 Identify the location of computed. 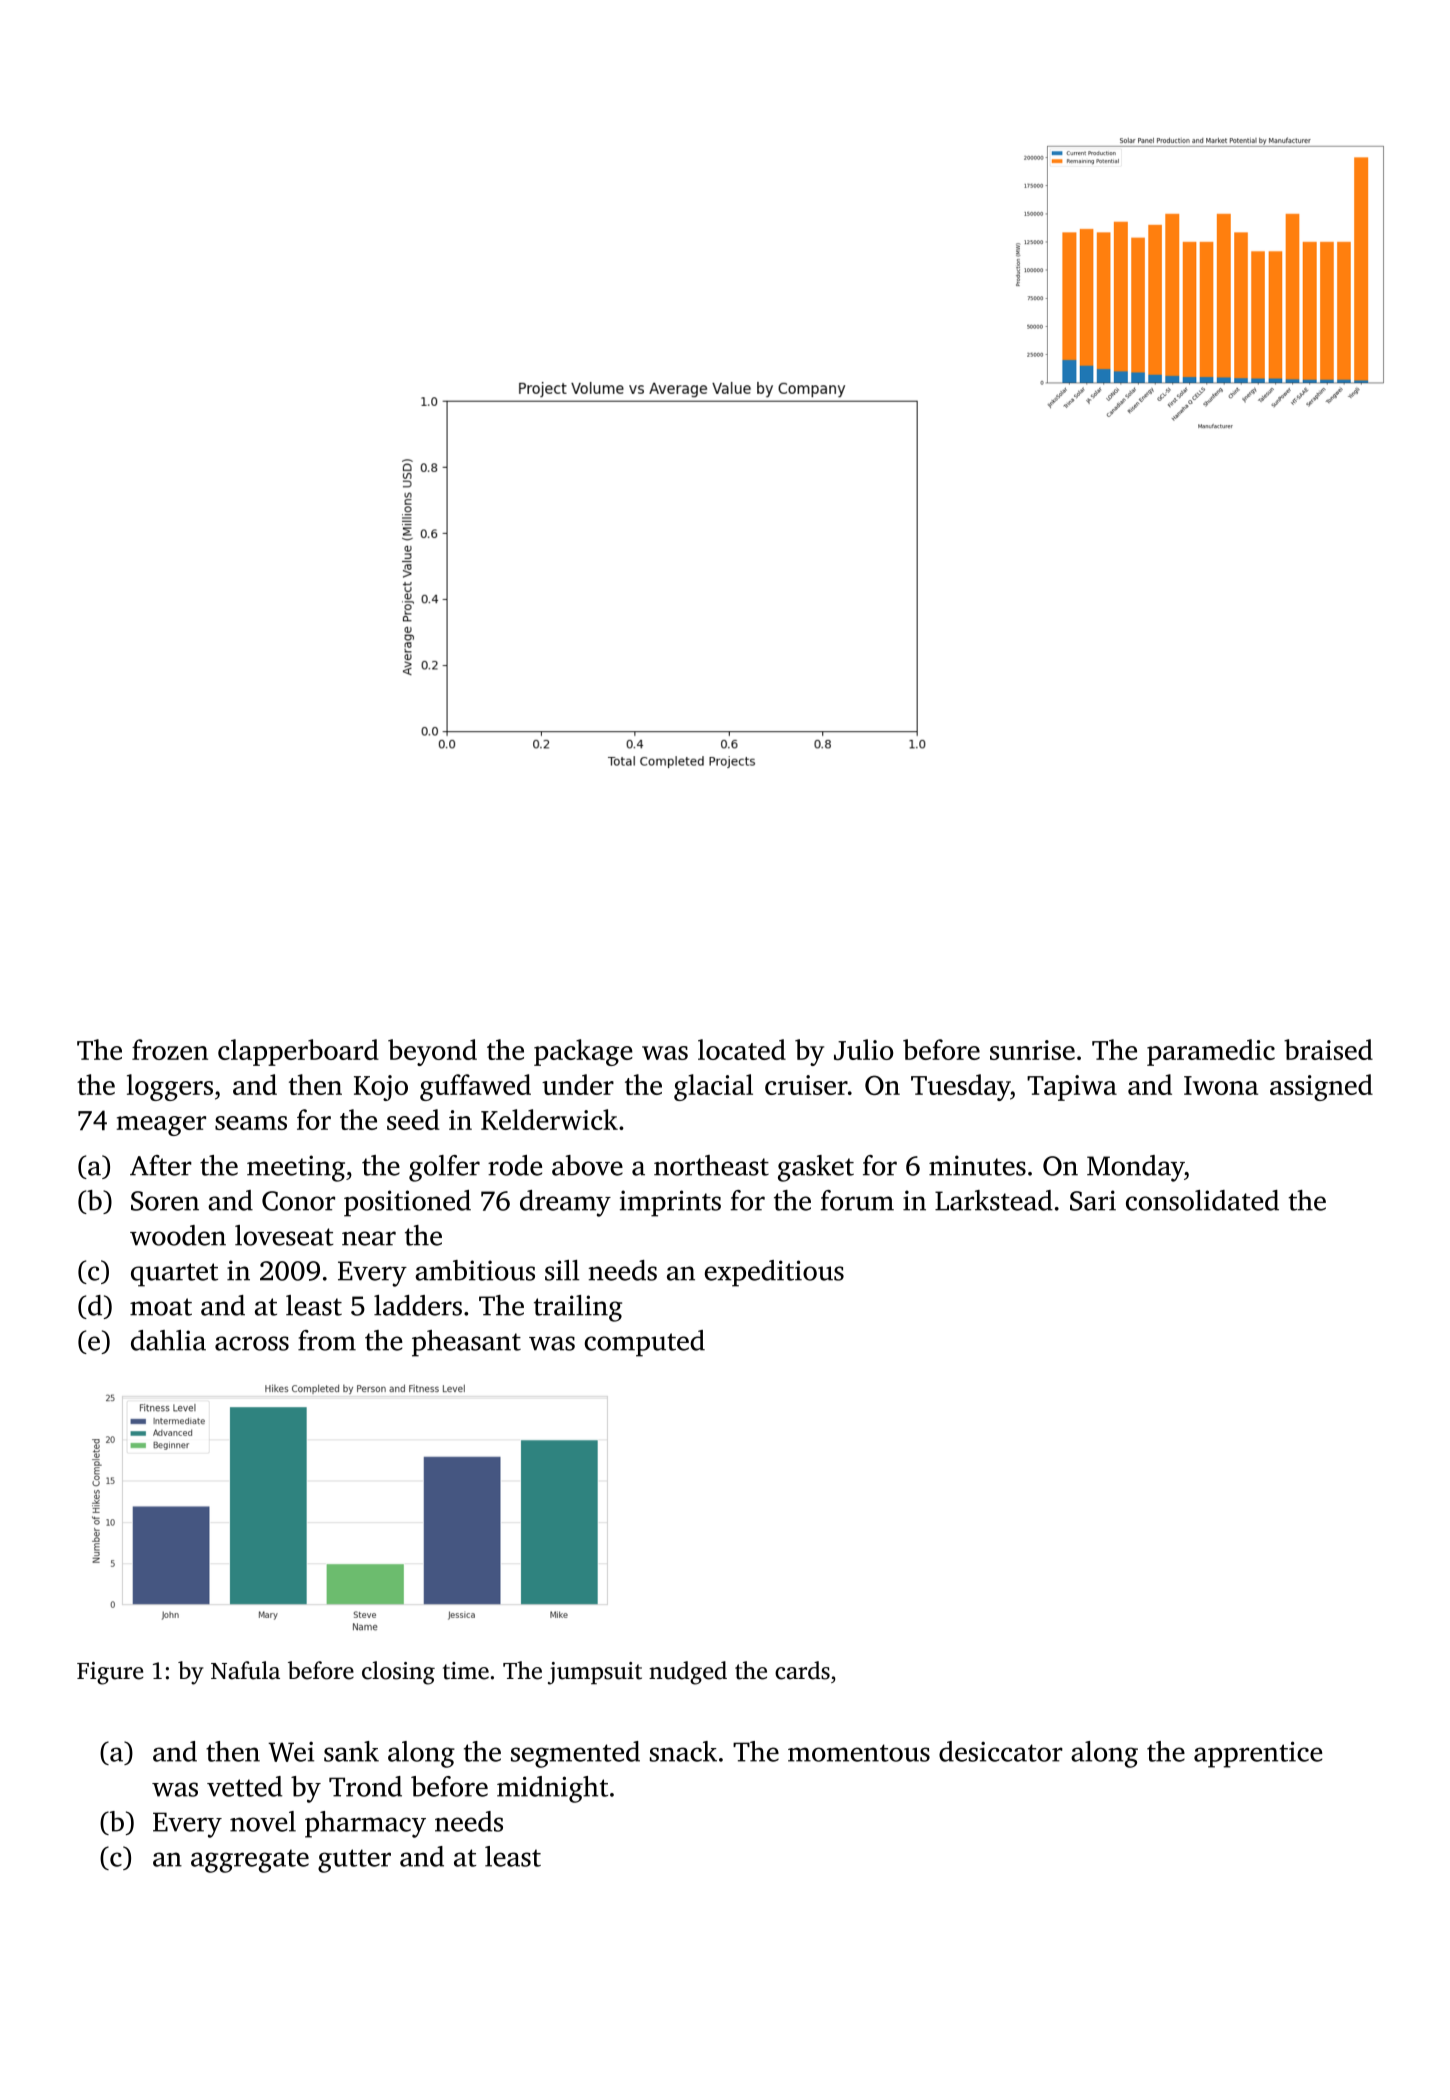
(644, 1343).
